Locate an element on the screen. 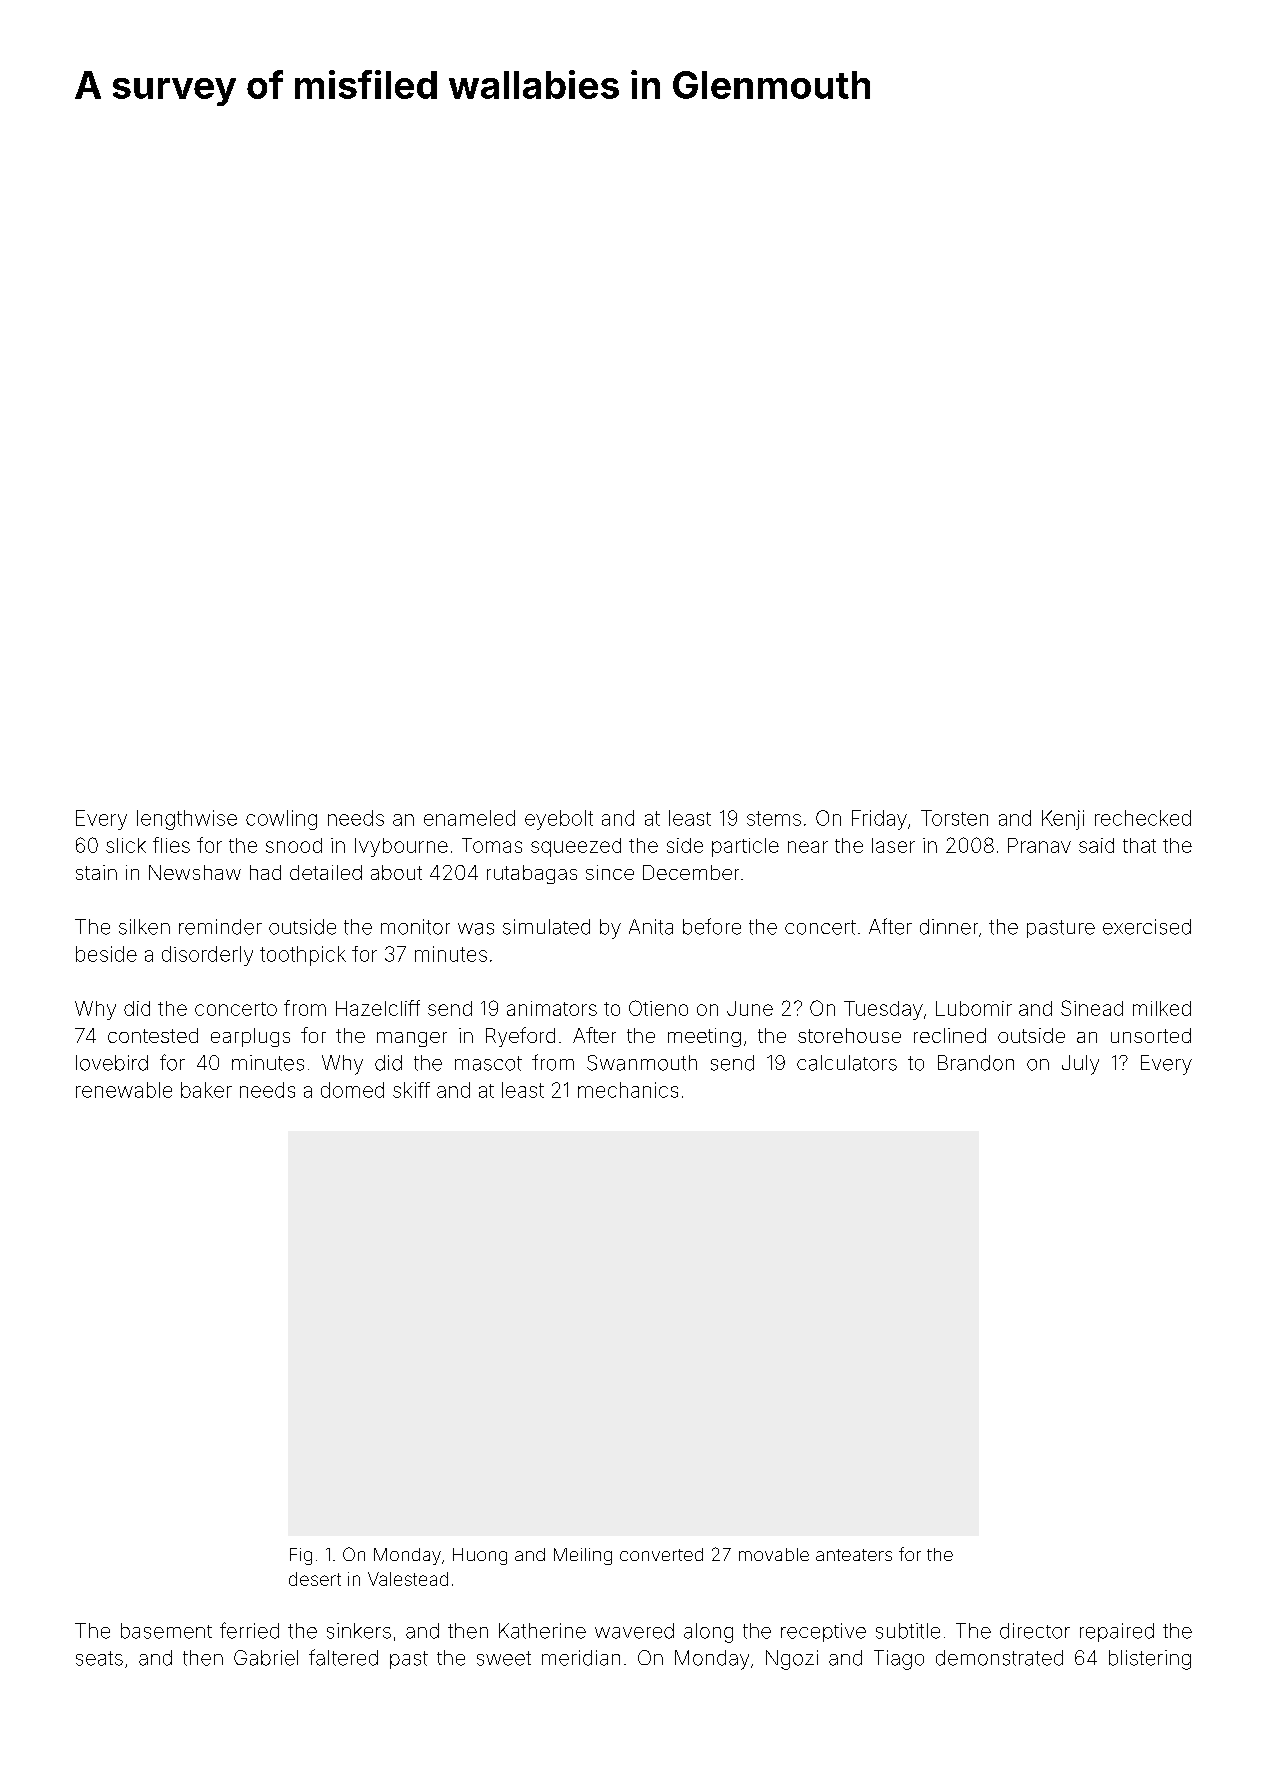  sweet is located at coordinates (504, 1658).
